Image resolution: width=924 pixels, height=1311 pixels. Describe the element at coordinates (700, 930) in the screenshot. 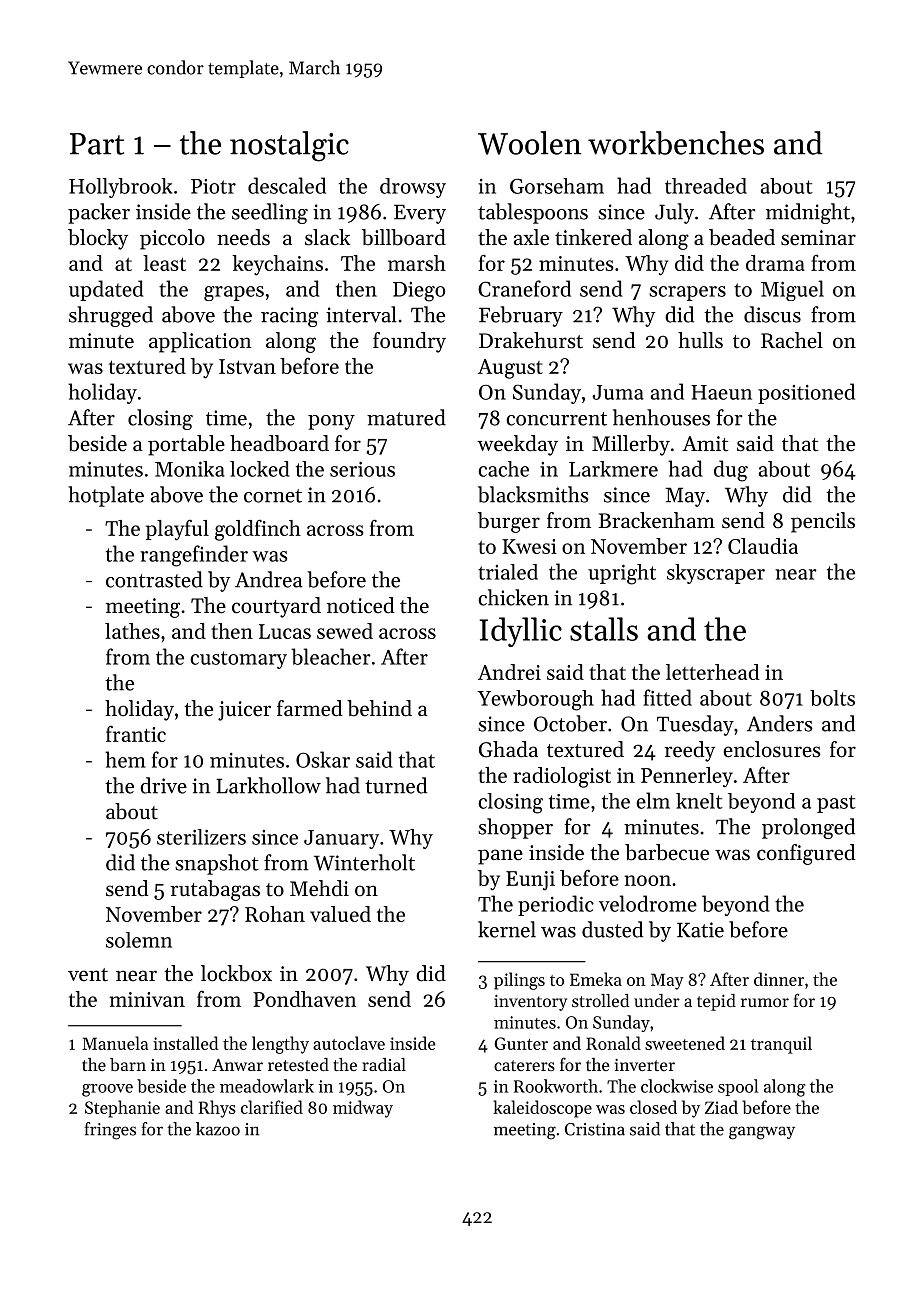

I see `Katie` at that location.
